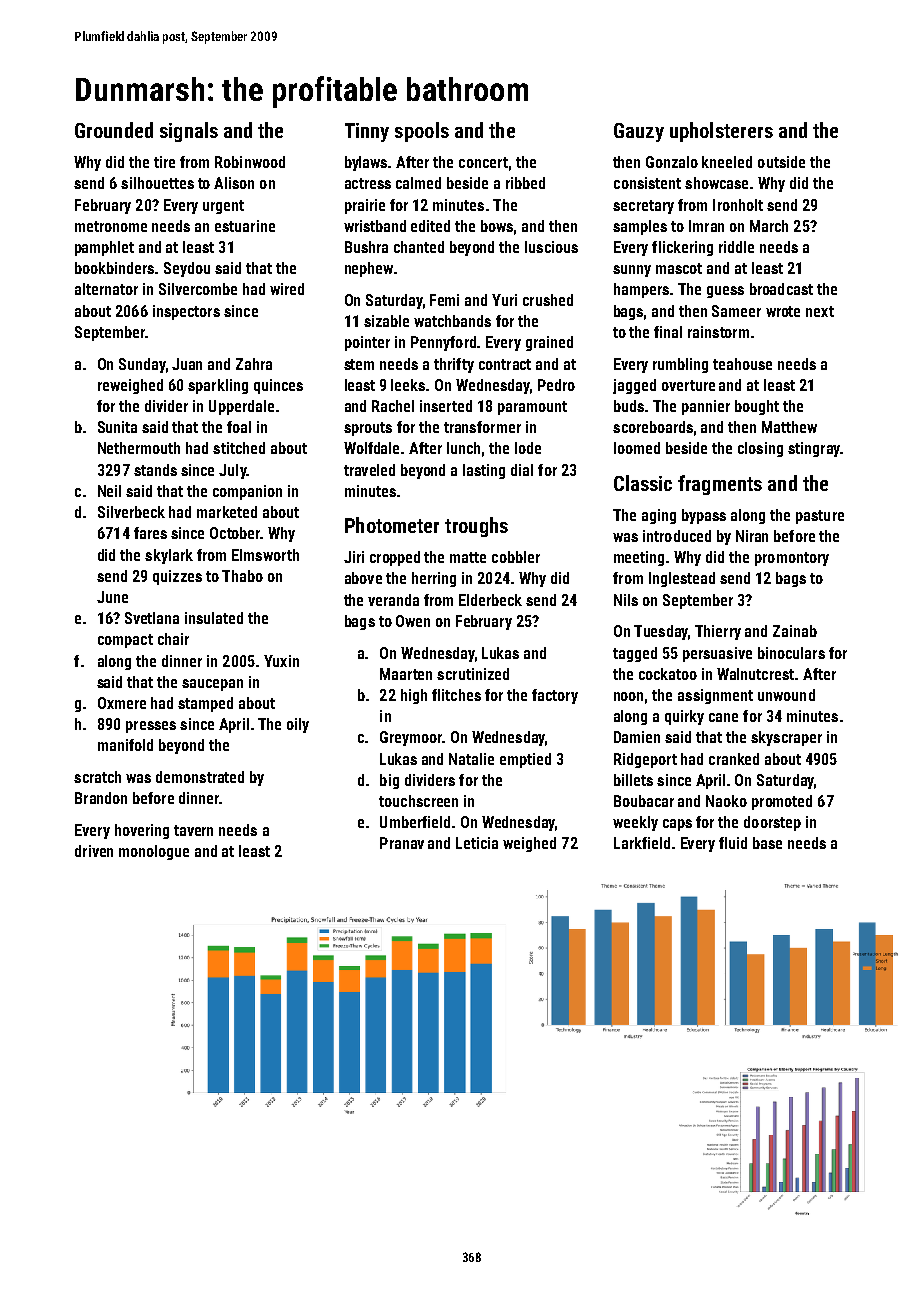 This screenshot has width=924, height=1308. What do you see at coordinates (371, 448) in the screenshot?
I see `Wolfdale` at bounding box center [371, 448].
